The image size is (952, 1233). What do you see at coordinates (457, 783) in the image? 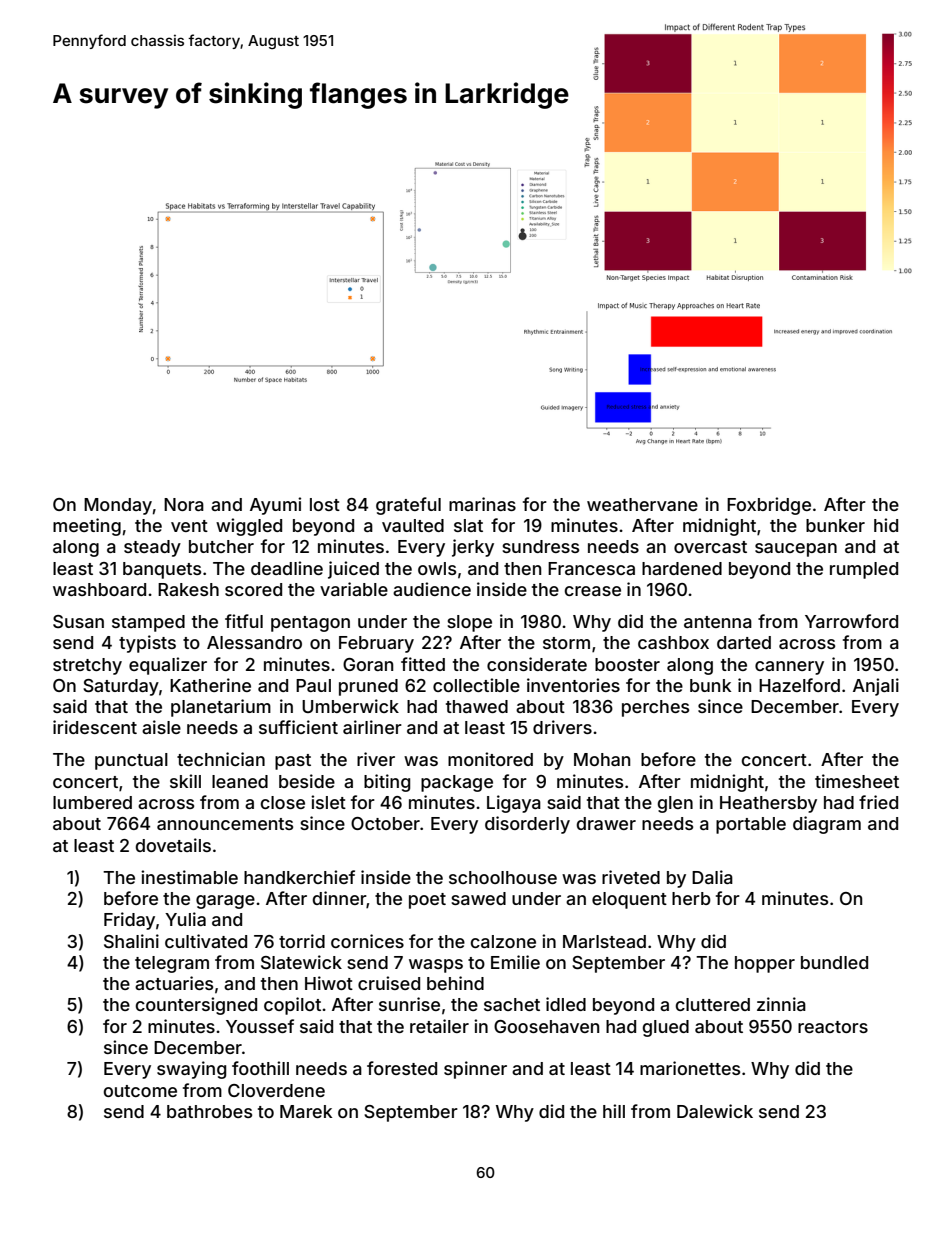
I see `package` at bounding box center [457, 783].
